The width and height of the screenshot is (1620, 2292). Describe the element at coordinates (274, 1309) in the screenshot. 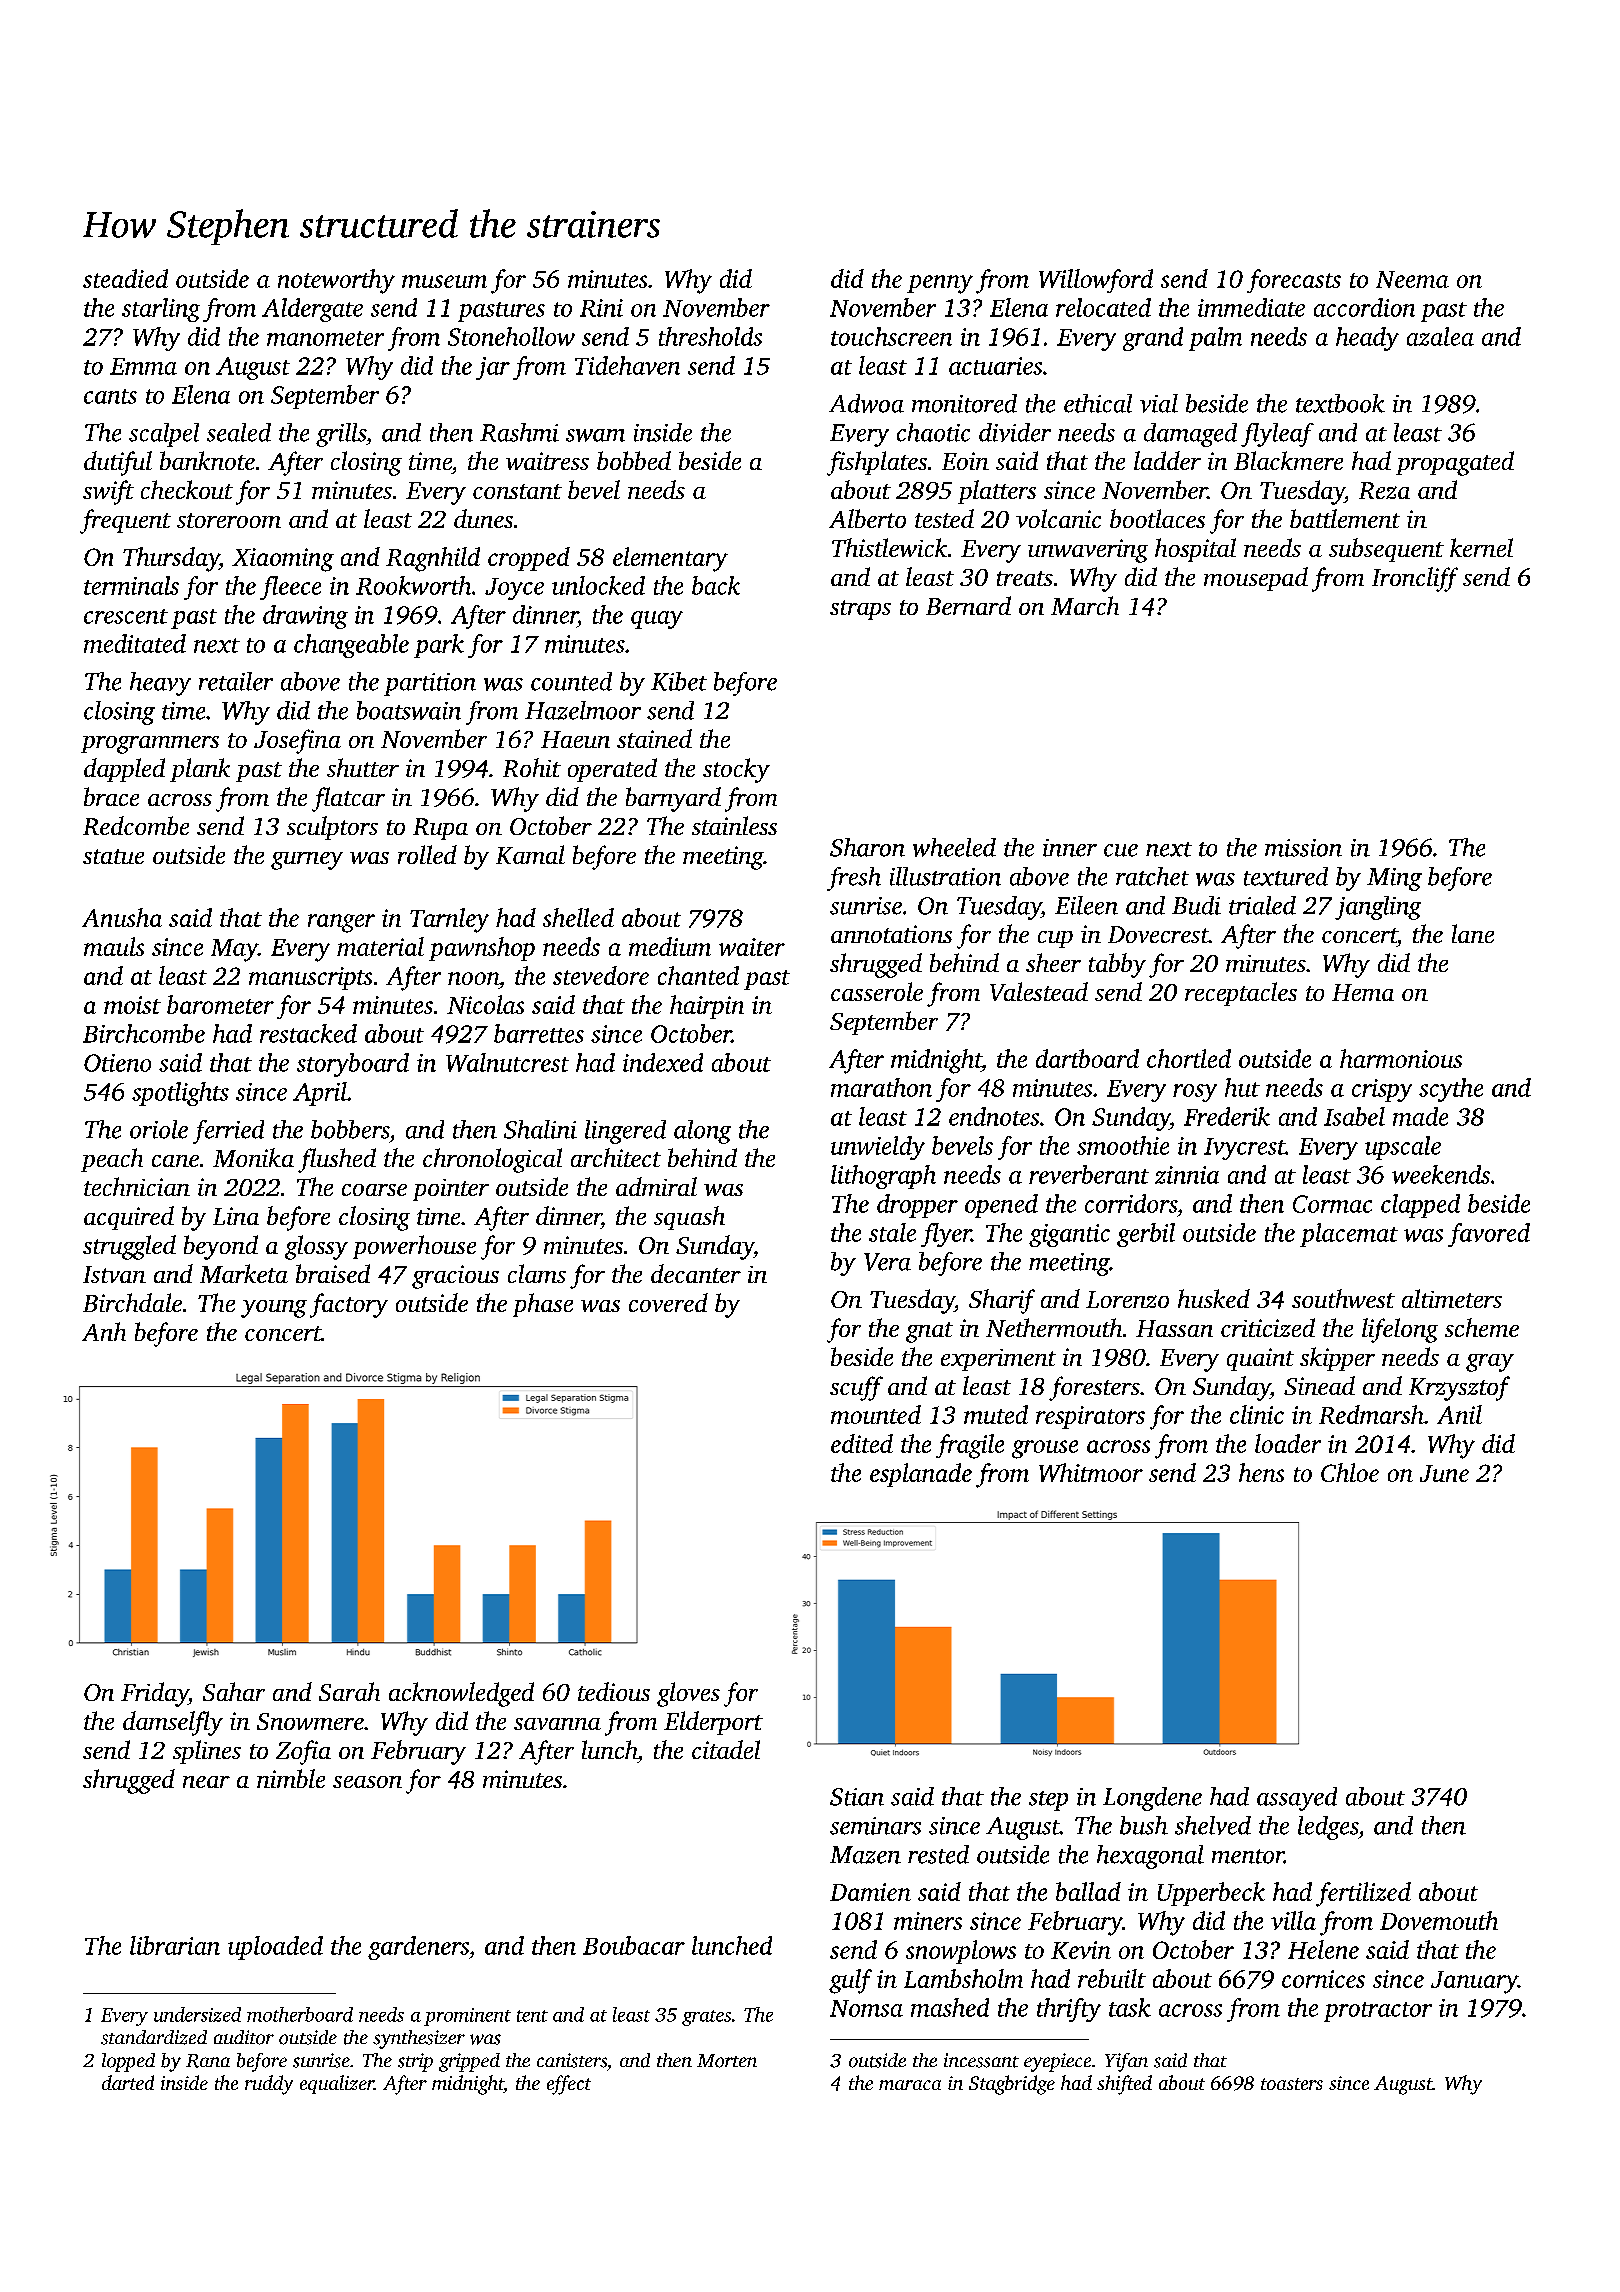

I see `young` at that location.
